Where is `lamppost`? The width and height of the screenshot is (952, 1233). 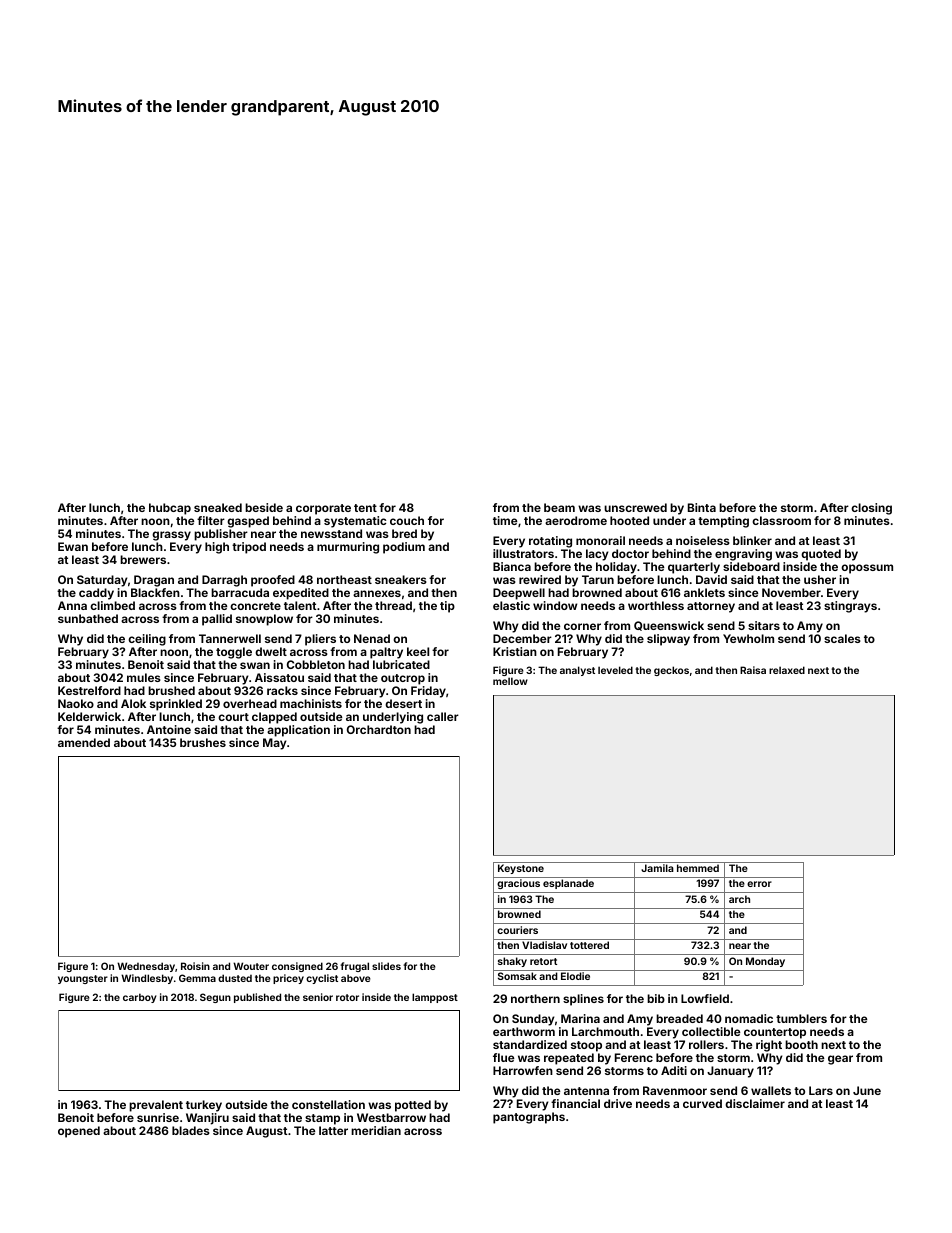 lamppost is located at coordinates (435, 998).
